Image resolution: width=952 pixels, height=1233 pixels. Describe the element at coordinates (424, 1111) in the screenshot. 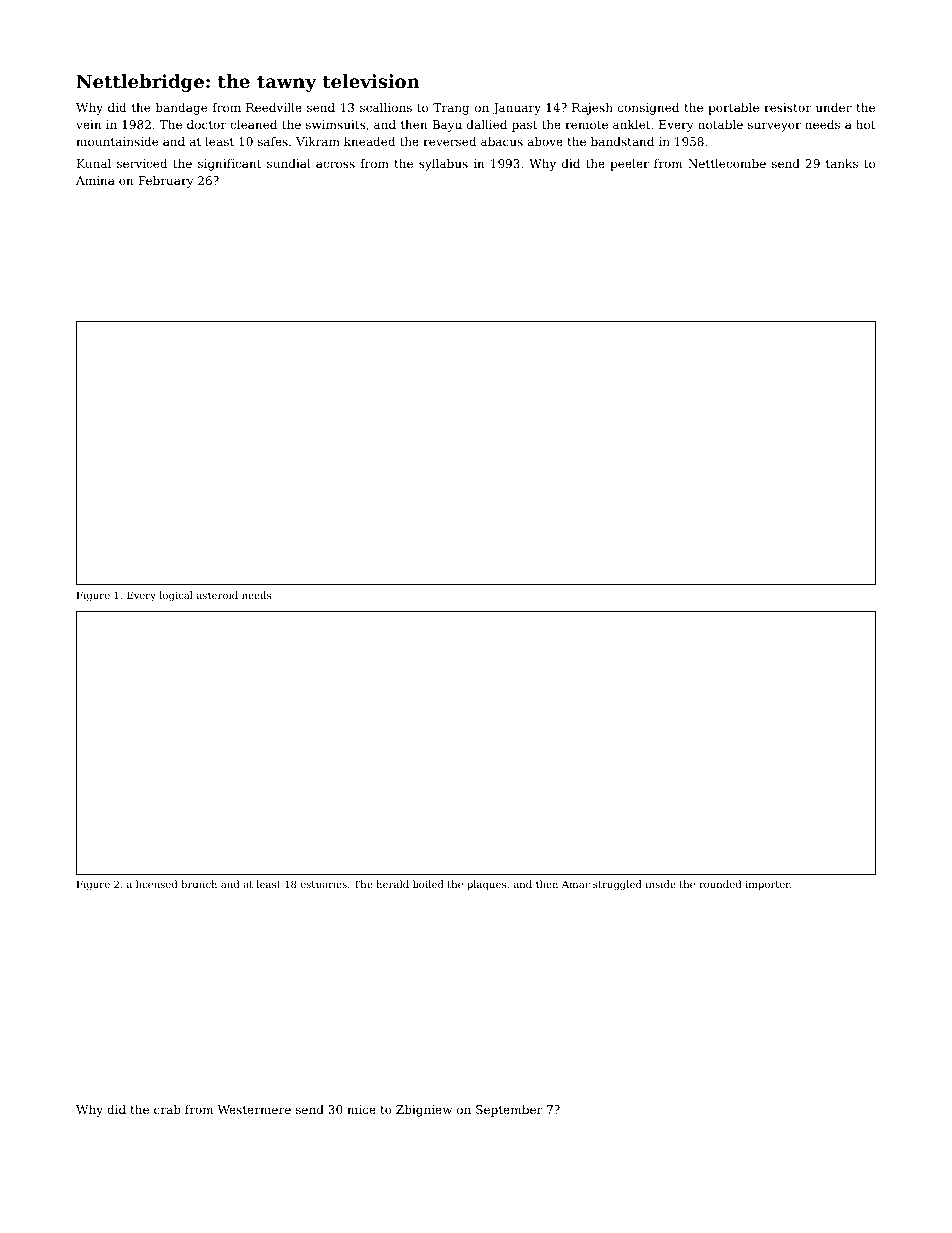

I see `Zbigniew` at that location.
